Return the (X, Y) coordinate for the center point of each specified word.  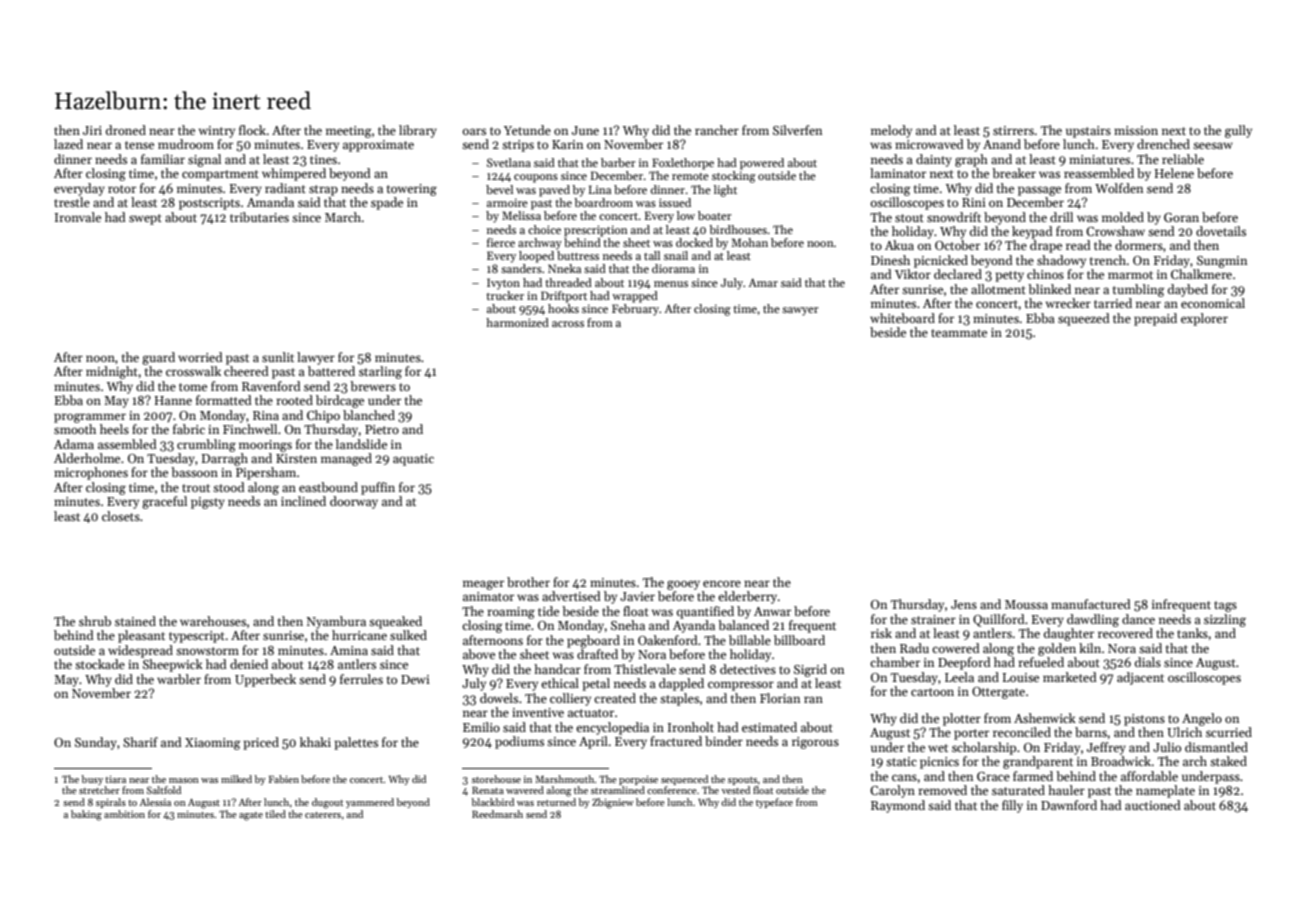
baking (86, 815)
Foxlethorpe (683, 164)
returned (556, 802)
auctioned (1153, 805)
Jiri (92, 130)
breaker (1014, 173)
